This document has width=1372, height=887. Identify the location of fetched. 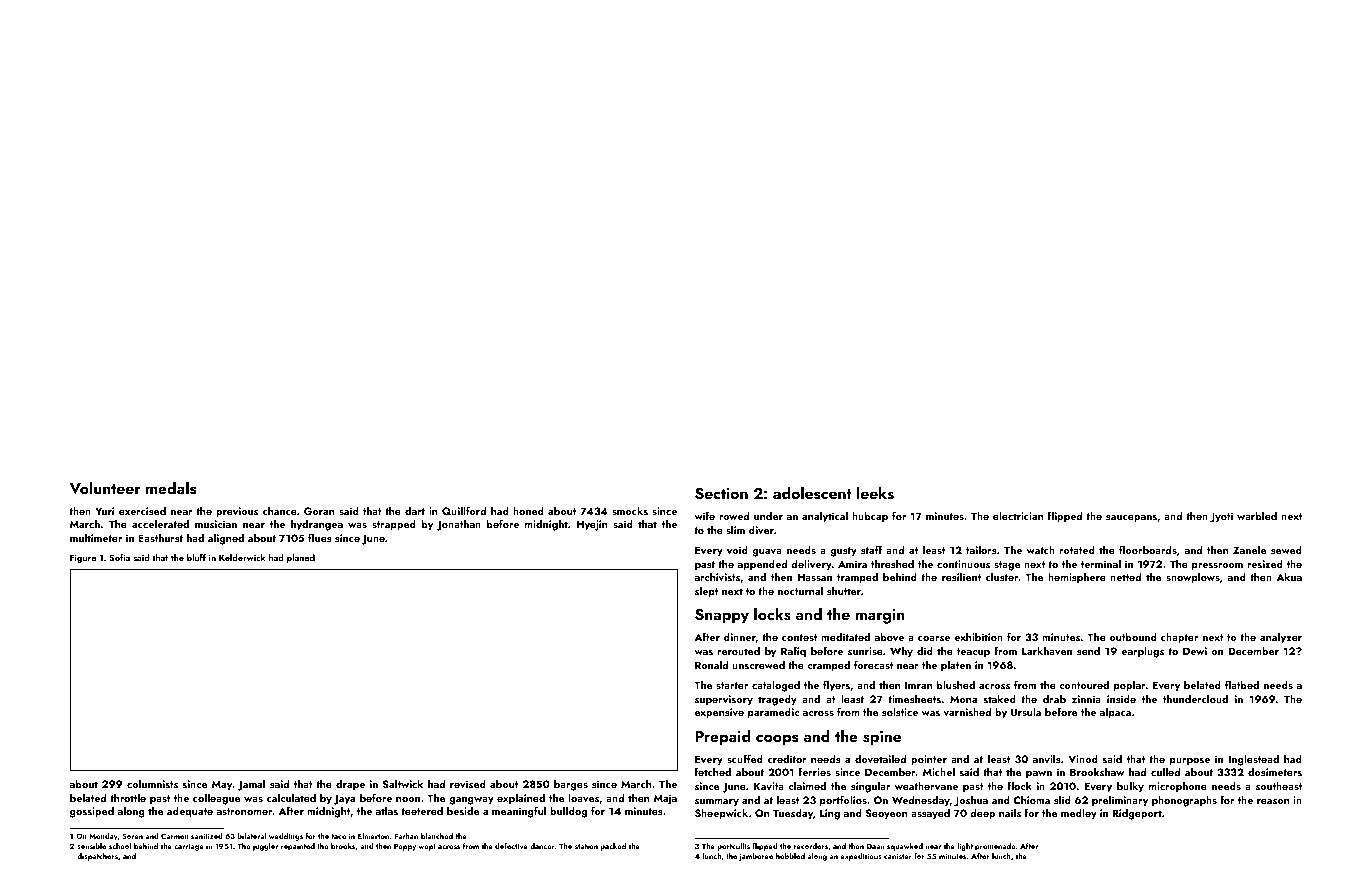
(712, 771).
